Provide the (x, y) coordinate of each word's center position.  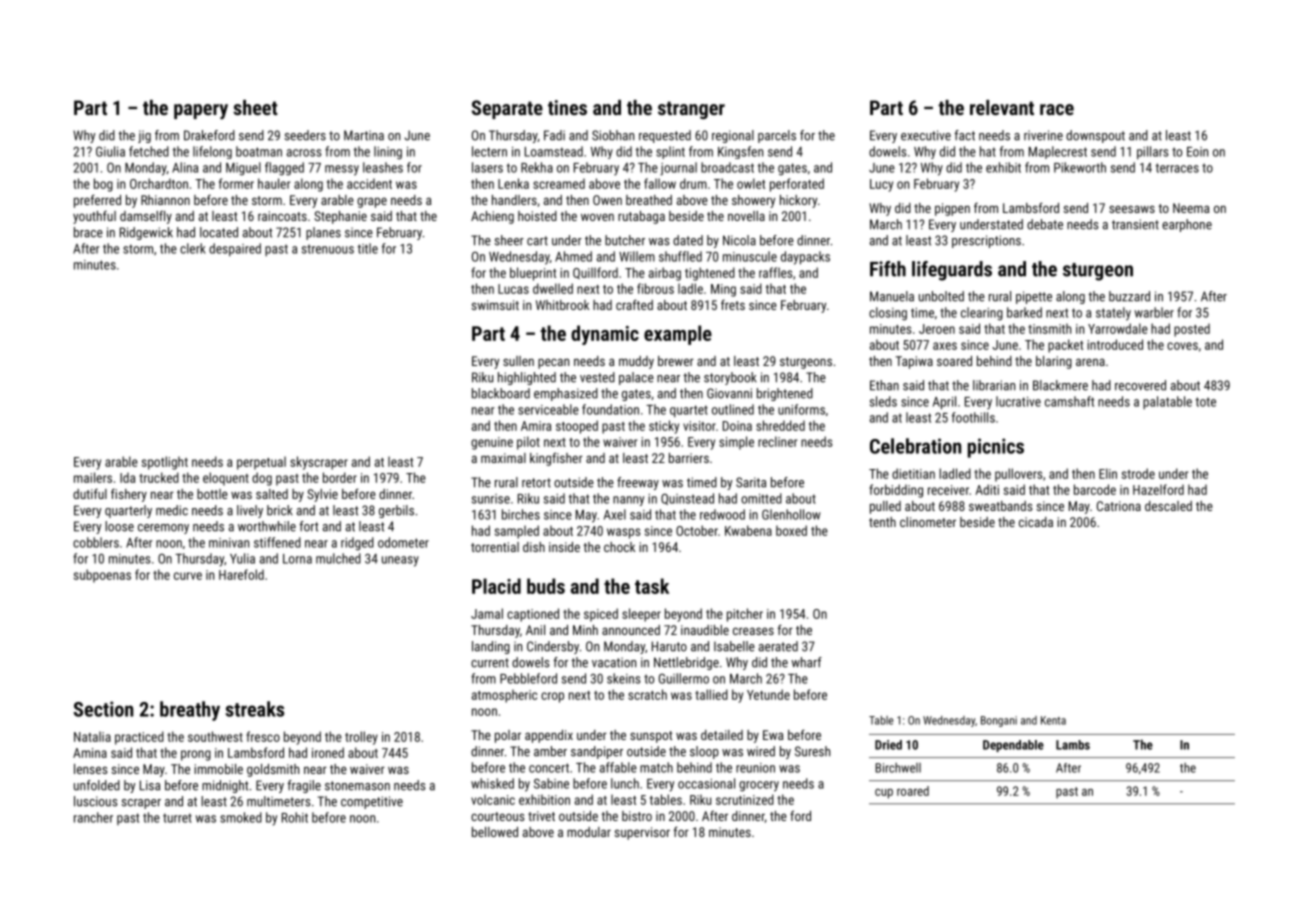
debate (1045, 224)
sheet (255, 107)
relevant (1002, 107)
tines (567, 107)
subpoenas (102, 576)
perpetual (261, 463)
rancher (93, 817)
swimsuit (495, 305)
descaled (1168, 506)
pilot (528, 443)
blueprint (533, 274)
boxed (791, 530)
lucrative (1018, 401)
